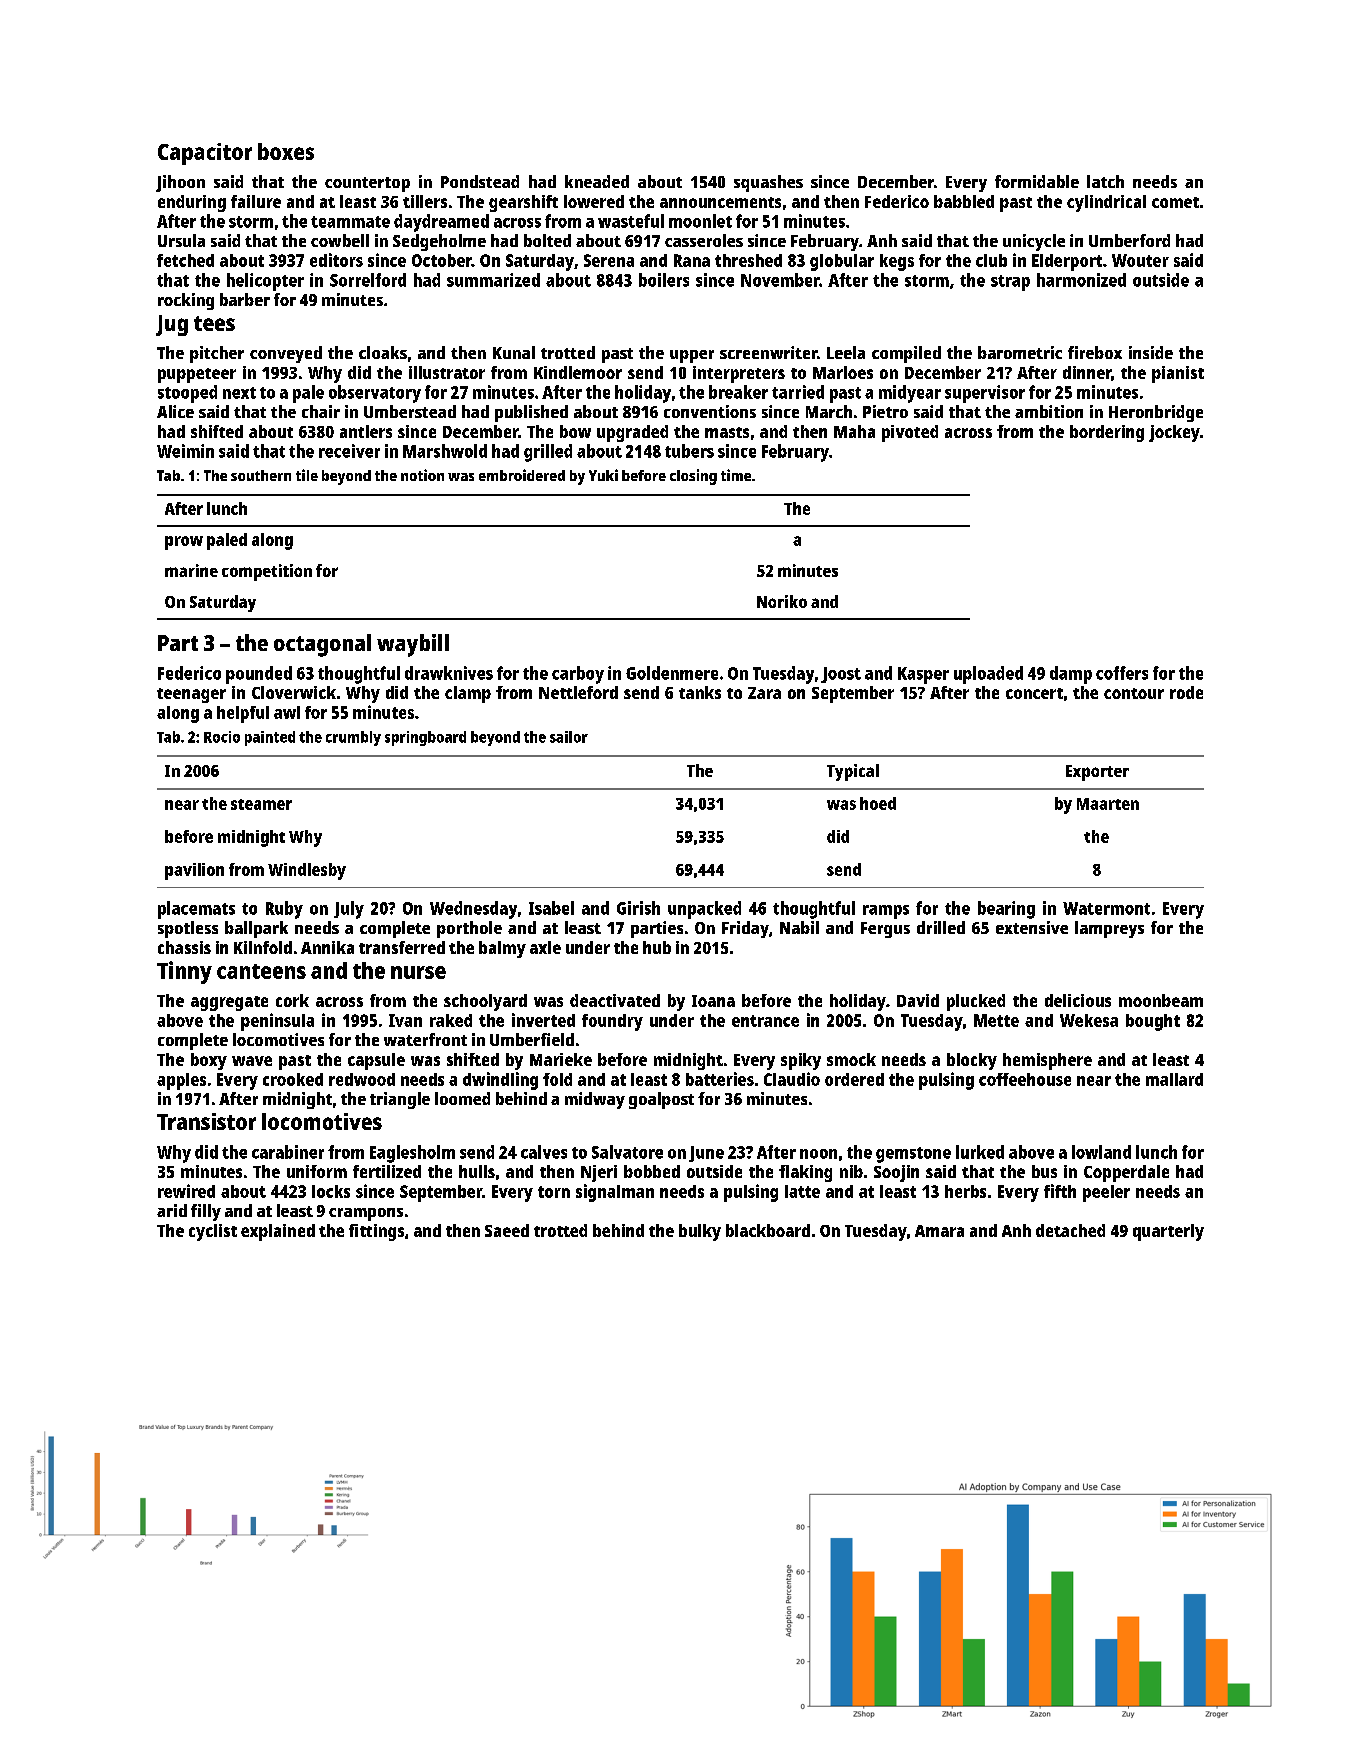  What do you see at coordinates (184, 543) in the screenshot?
I see `prow` at bounding box center [184, 543].
